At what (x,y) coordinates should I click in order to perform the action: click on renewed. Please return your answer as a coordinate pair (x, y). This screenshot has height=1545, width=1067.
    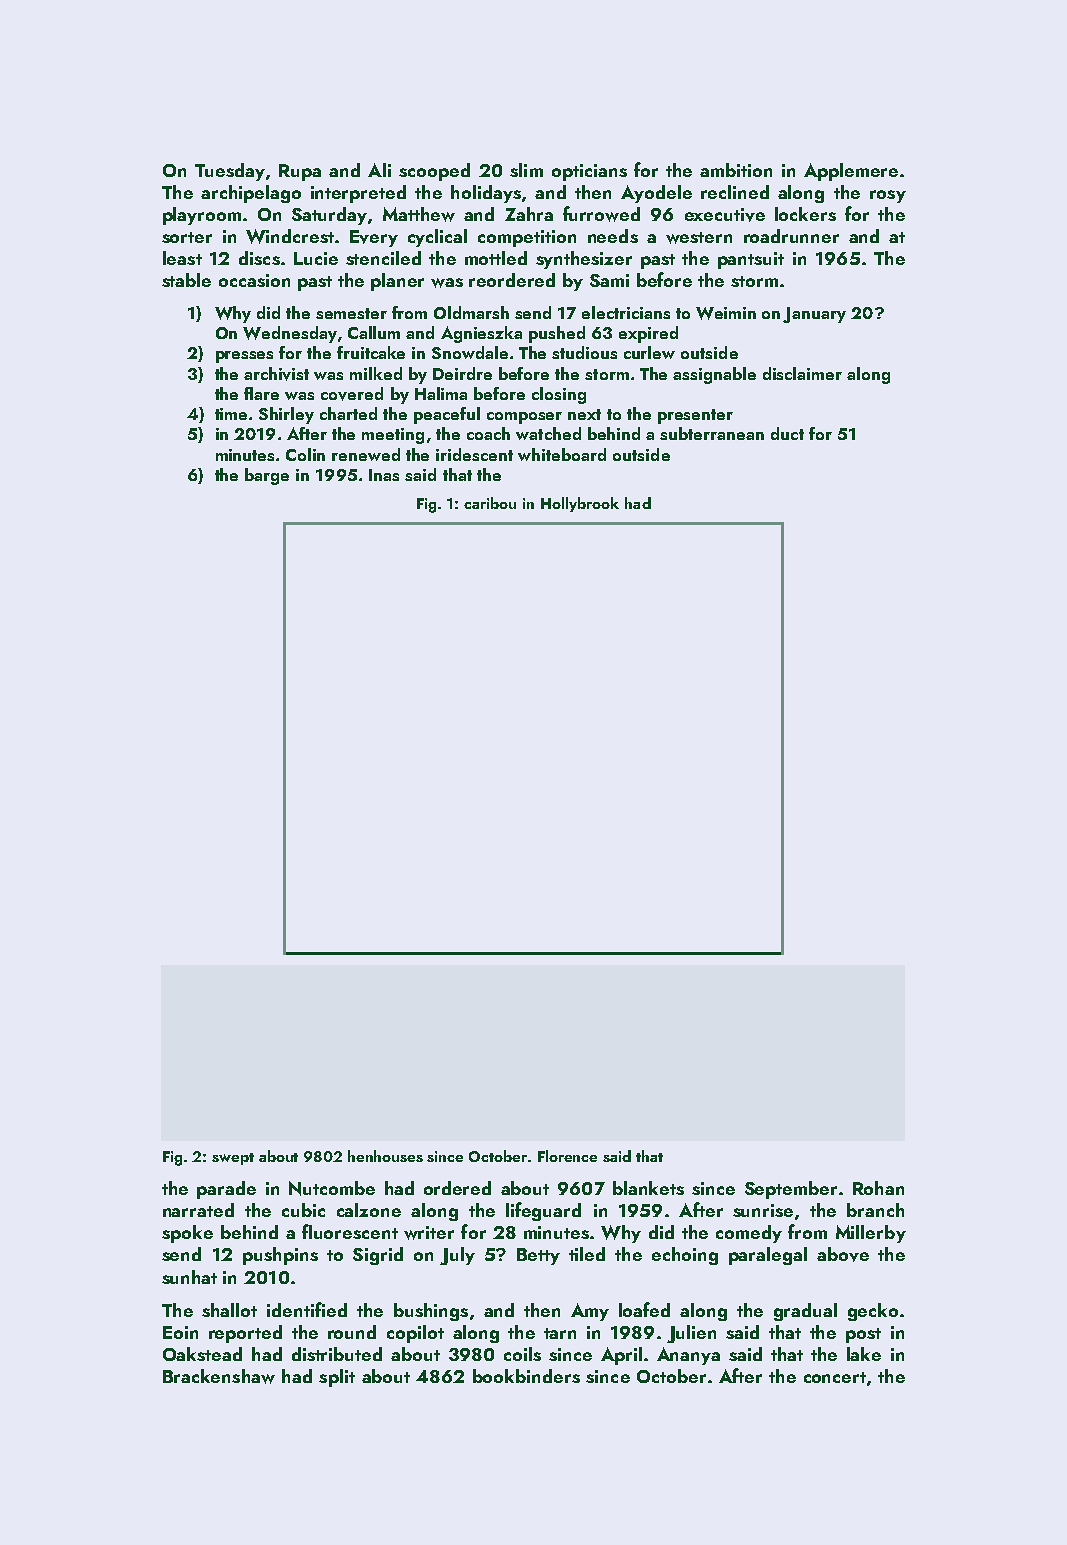
    Looking at the image, I should click on (366, 454).
